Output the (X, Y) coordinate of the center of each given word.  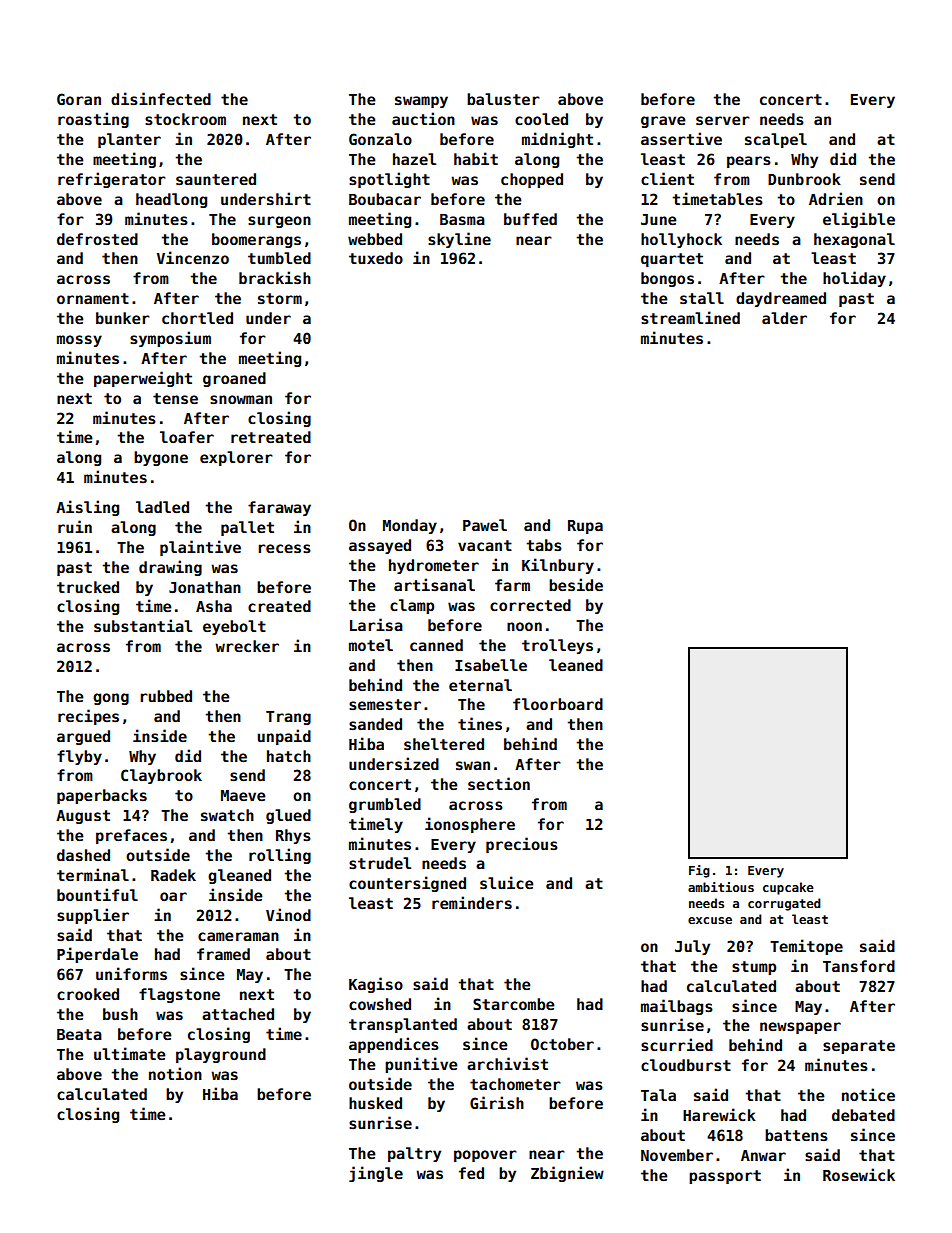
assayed (380, 546)
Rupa (585, 527)
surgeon (279, 222)
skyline (459, 240)
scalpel (776, 140)
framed (223, 954)
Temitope (806, 947)
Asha (214, 606)
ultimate (130, 1053)
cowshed (380, 1004)
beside (576, 584)
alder (784, 318)
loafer (187, 437)
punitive (421, 1065)
